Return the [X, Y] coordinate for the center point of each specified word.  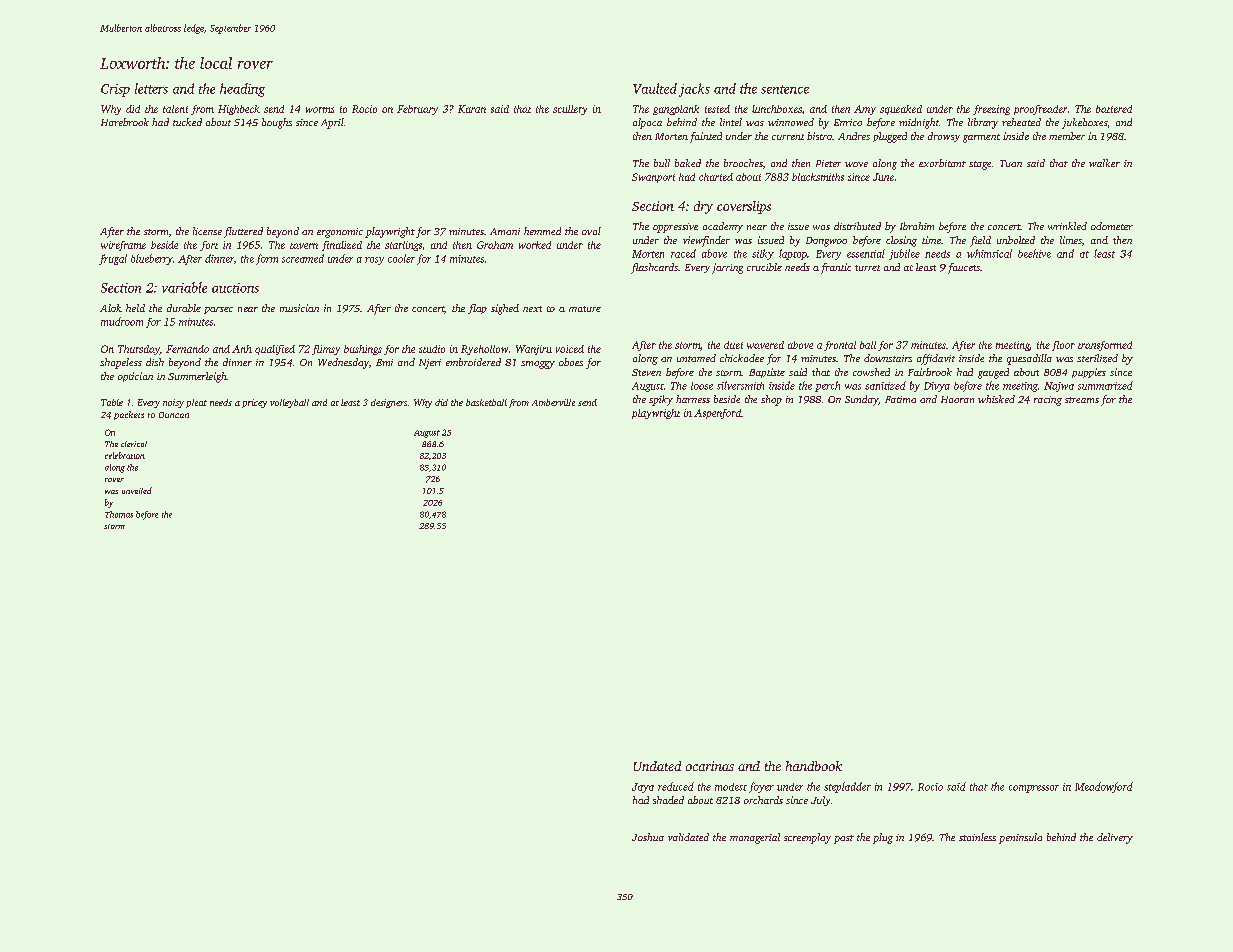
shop [771, 400]
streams [1082, 400]
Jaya [643, 788]
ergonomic [340, 233]
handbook [814, 766]
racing [1048, 401]
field [980, 241]
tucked [187, 122]
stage [980, 165]
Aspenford [717, 414]
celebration [125, 455]
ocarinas [710, 766]
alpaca [647, 123]
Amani [505, 231]
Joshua [648, 837]
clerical [134, 444]
